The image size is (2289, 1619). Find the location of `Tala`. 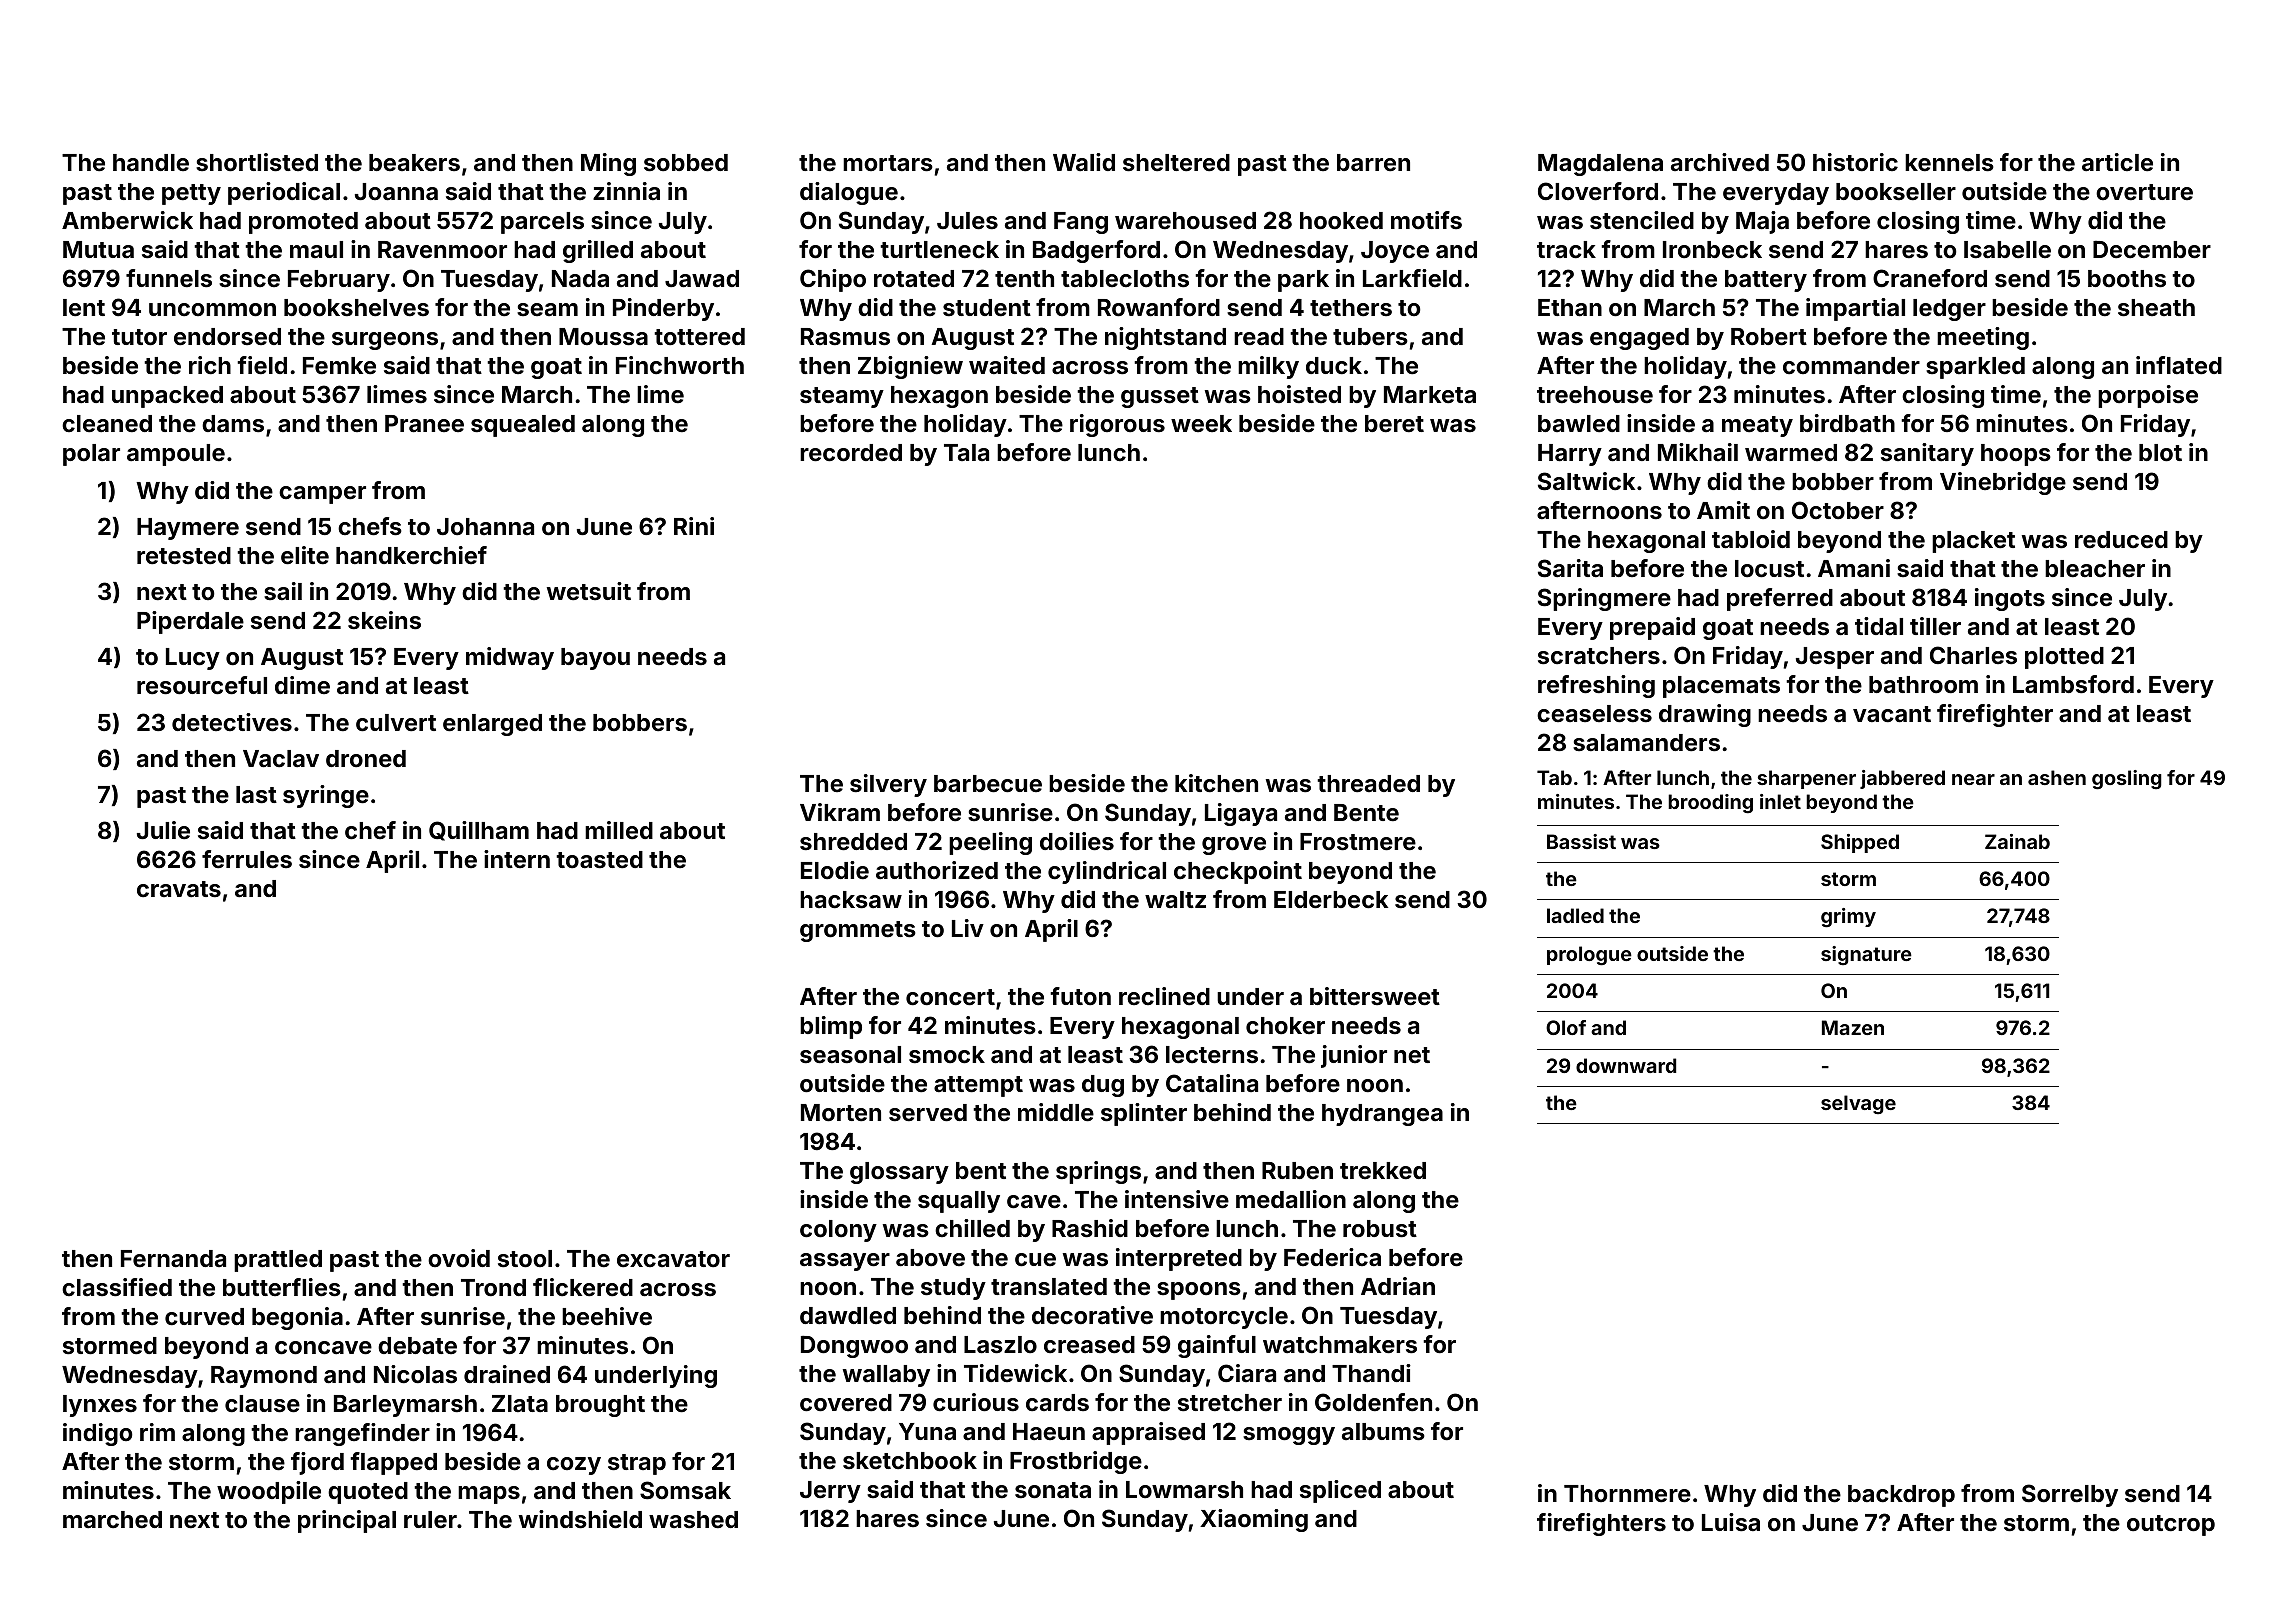

Tala is located at coordinates (966, 452).
